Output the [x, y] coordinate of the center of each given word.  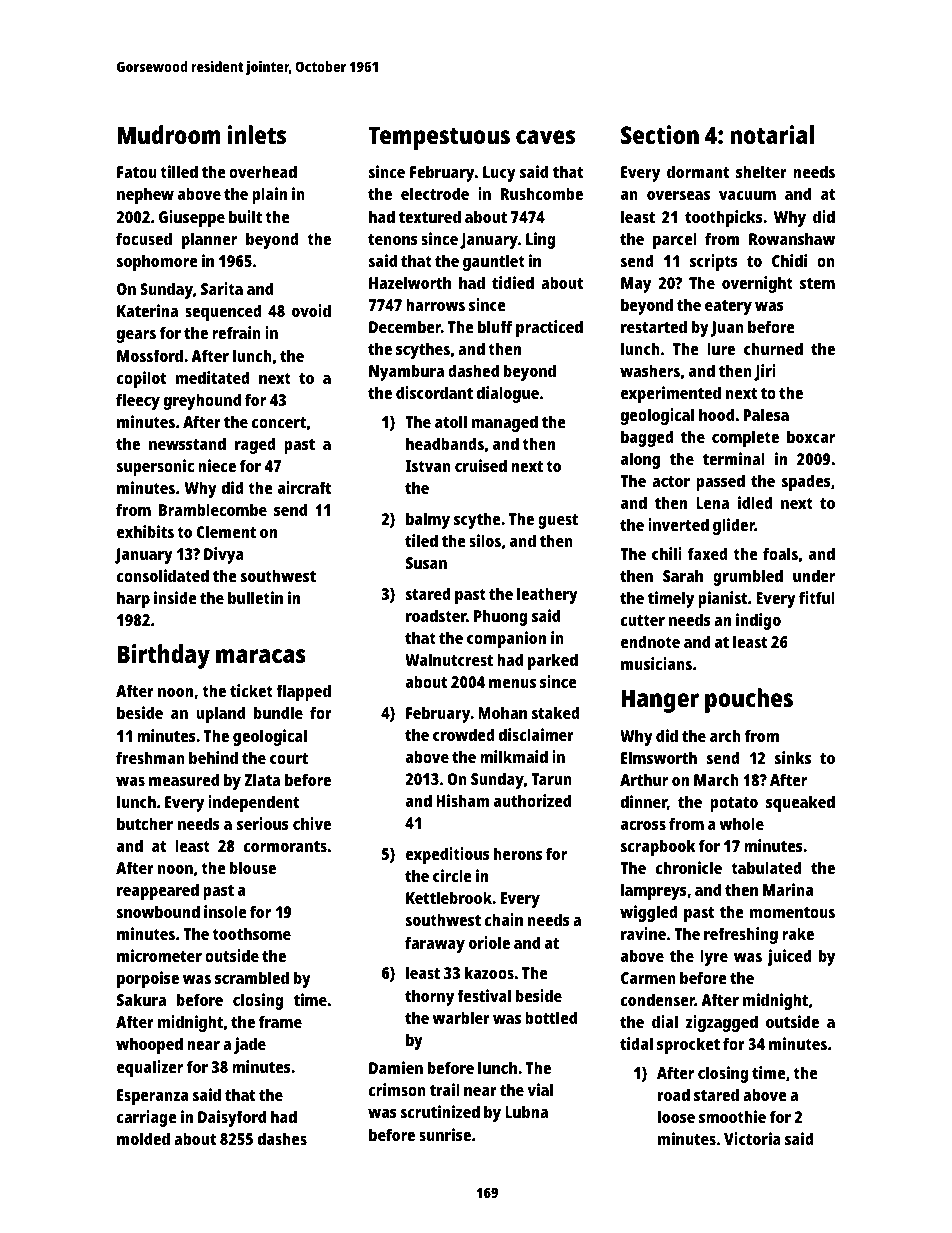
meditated [213, 377]
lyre [714, 957]
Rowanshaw [792, 238]
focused [144, 238]
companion [506, 639]
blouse [253, 867]
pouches [749, 700]
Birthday [164, 656]
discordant [434, 392]
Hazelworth [410, 282]
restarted [654, 326]
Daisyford [232, 1118]
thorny [429, 997]
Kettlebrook [449, 897]
